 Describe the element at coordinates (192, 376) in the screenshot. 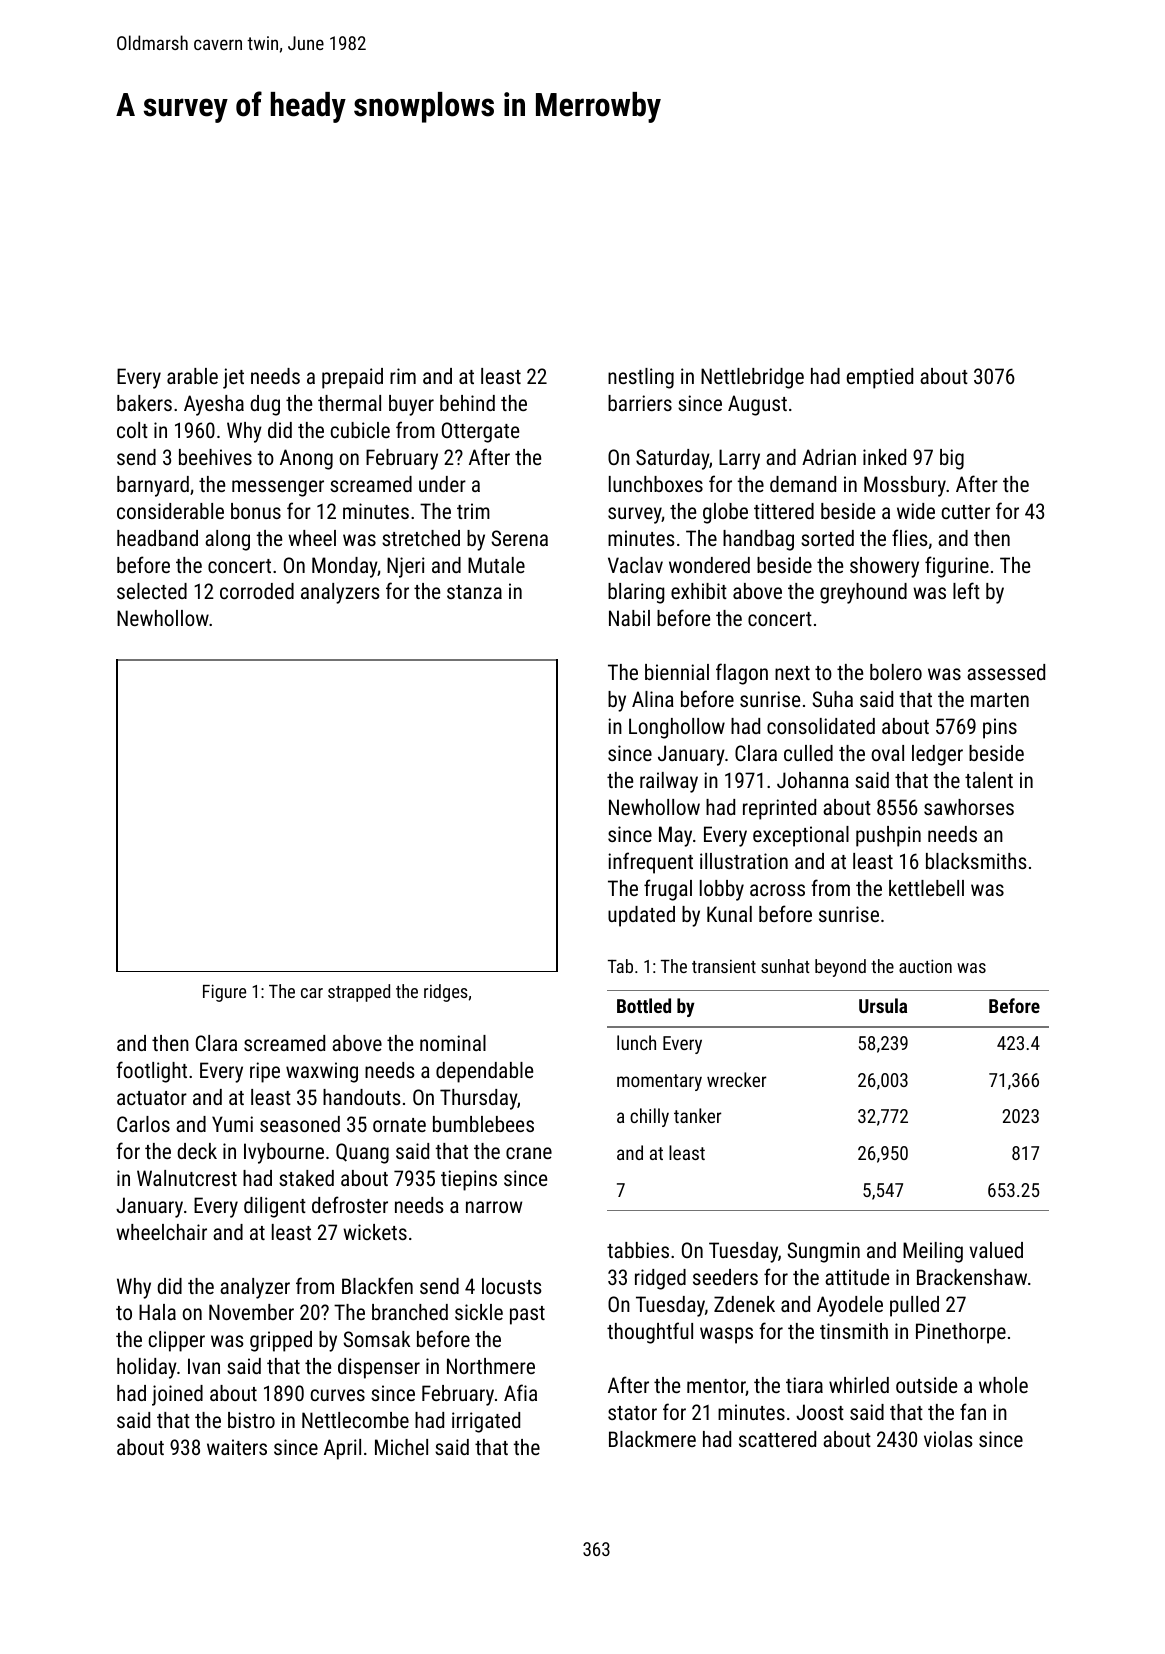

I see `arable` at that location.
